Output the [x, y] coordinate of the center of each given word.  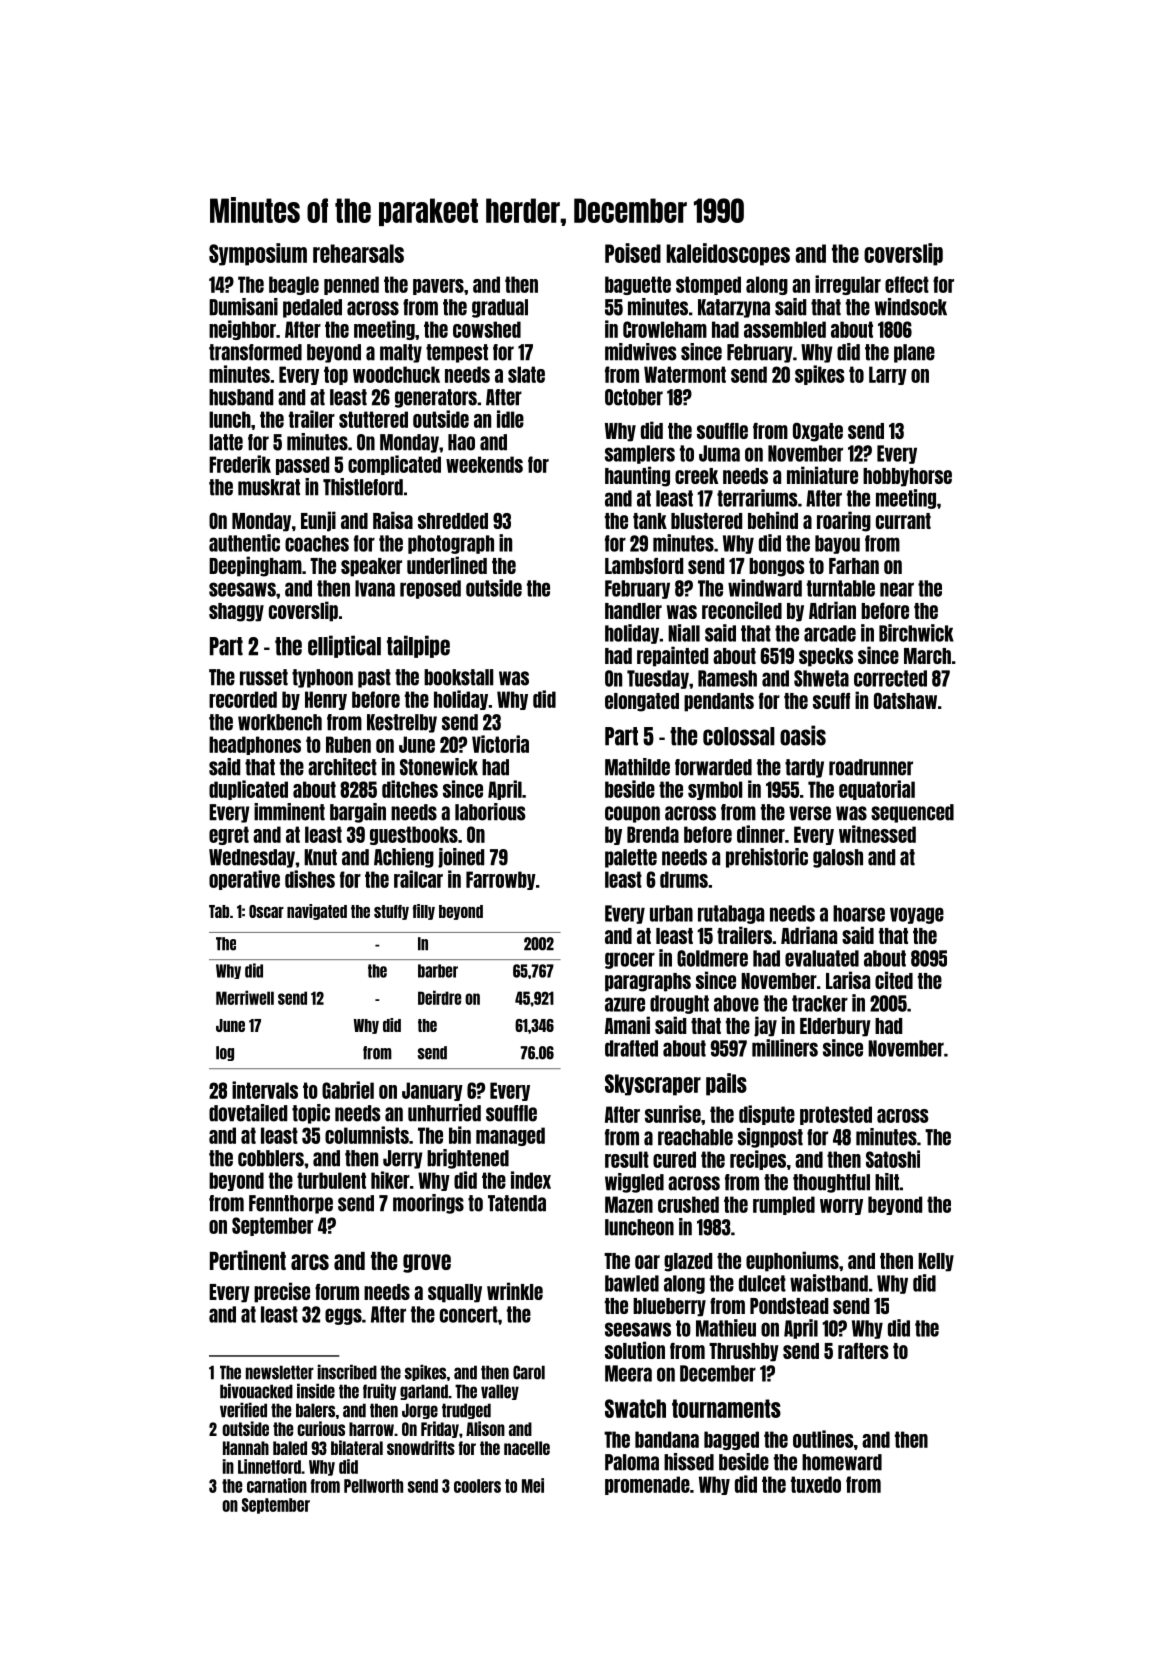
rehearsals [358, 253]
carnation [277, 1485]
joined [461, 858]
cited [894, 980]
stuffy [391, 912]
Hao [461, 442]
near [897, 589]
